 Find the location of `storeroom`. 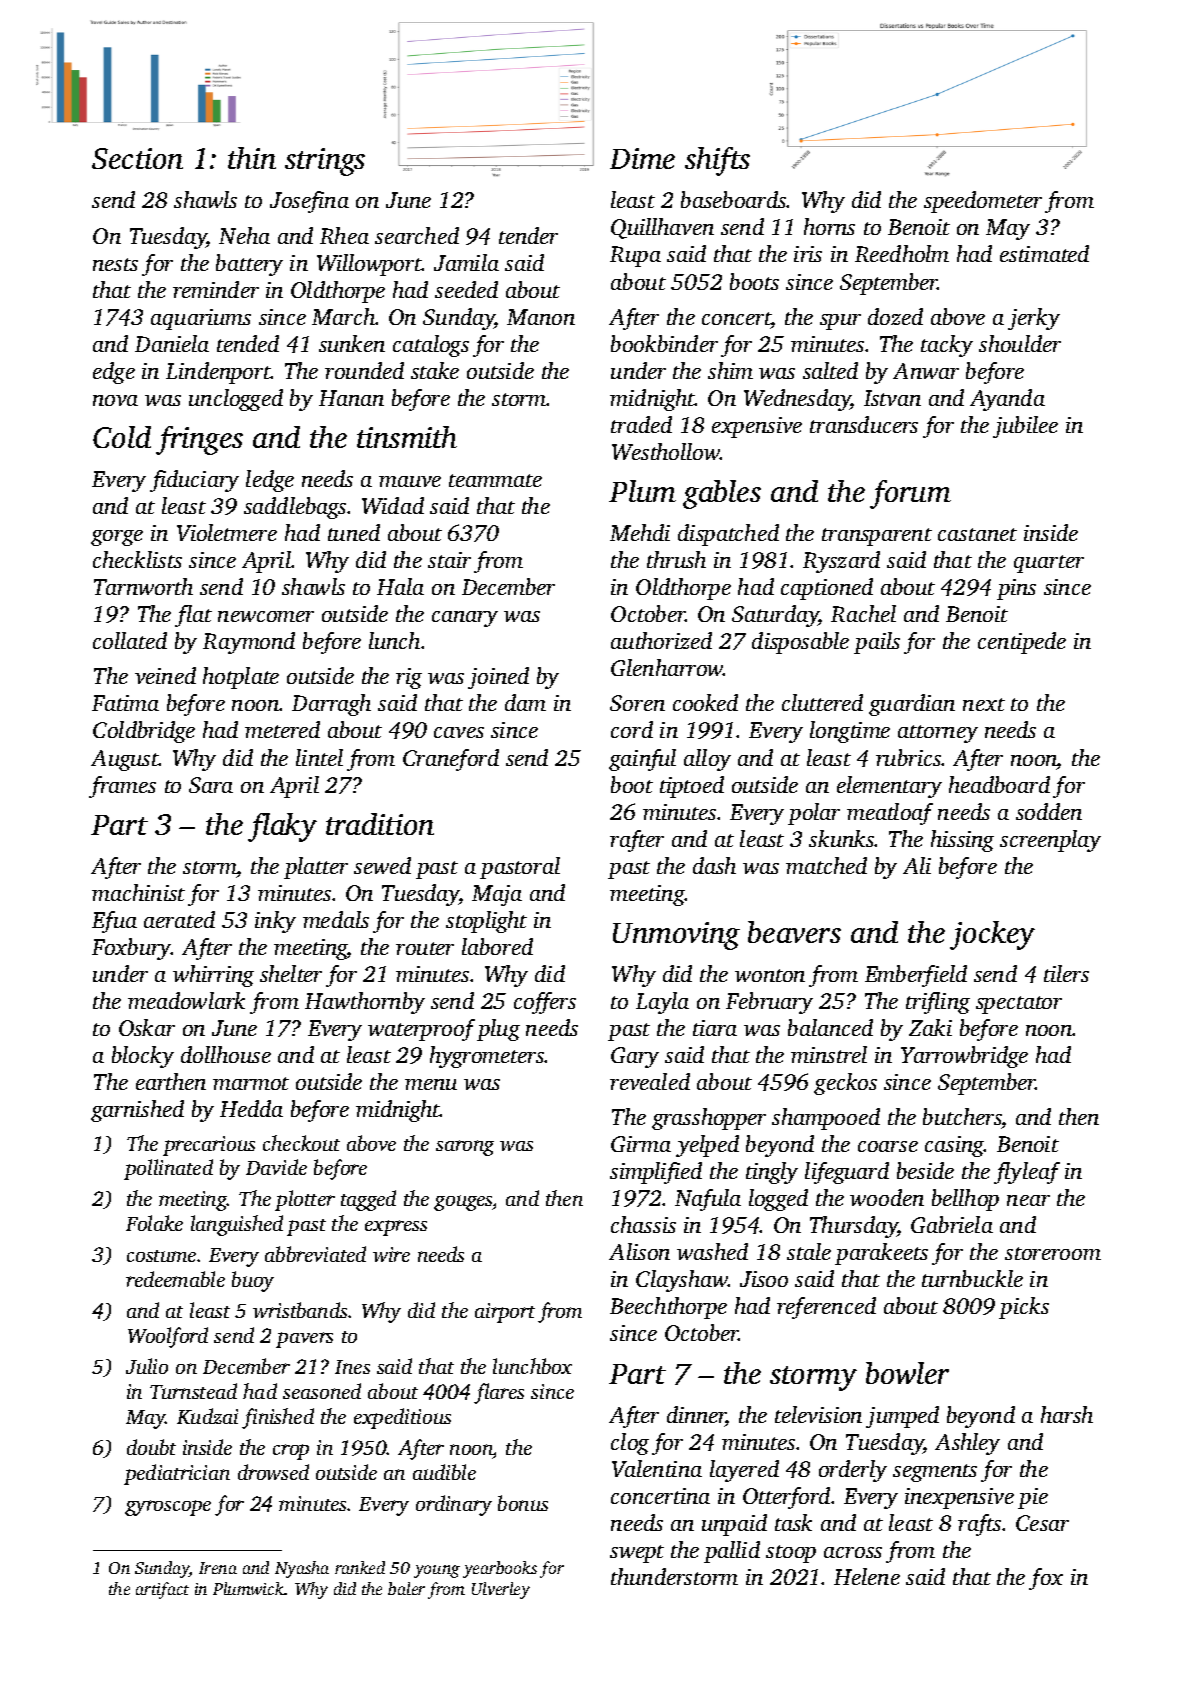

storeroom is located at coordinates (1053, 1253).
